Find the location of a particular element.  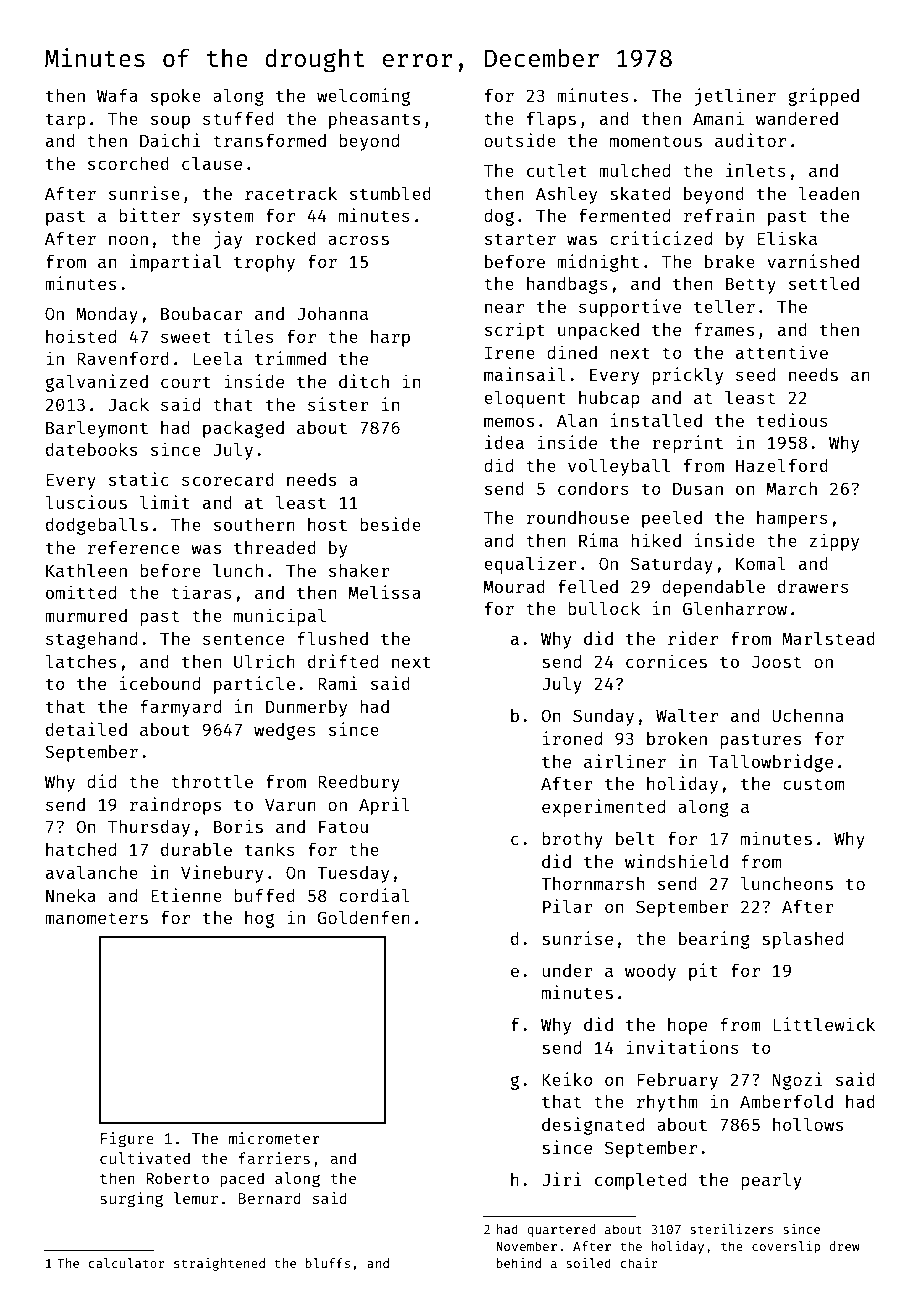

bearing is located at coordinates (714, 940).
